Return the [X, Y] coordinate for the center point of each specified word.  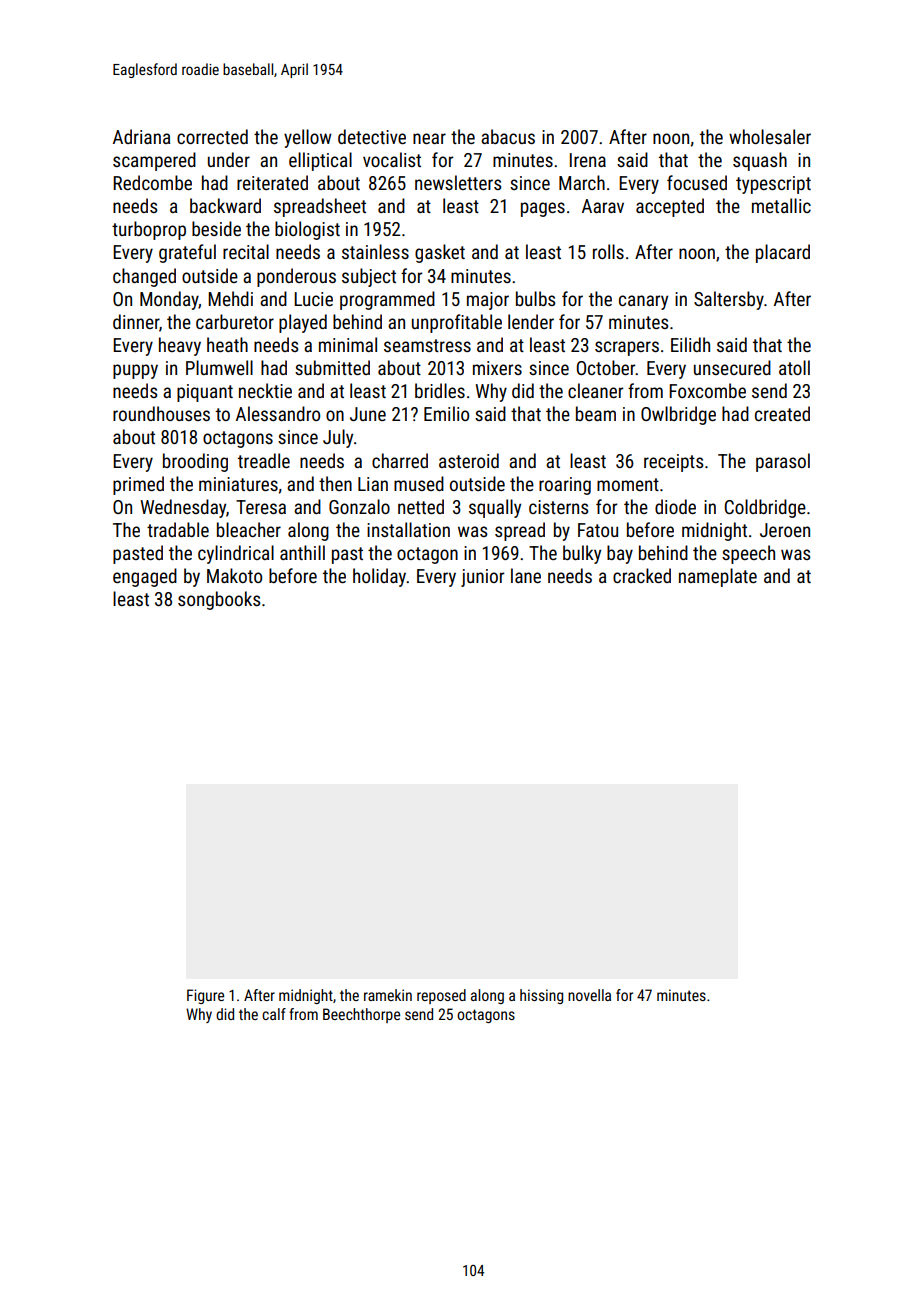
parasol [783, 462]
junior [482, 578]
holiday [380, 577]
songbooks [219, 600]
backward [225, 205]
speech [748, 554]
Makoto [234, 575]
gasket [440, 253]
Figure [205, 996]
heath [227, 344]
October [606, 367]
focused [697, 182]
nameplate [718, 577]
